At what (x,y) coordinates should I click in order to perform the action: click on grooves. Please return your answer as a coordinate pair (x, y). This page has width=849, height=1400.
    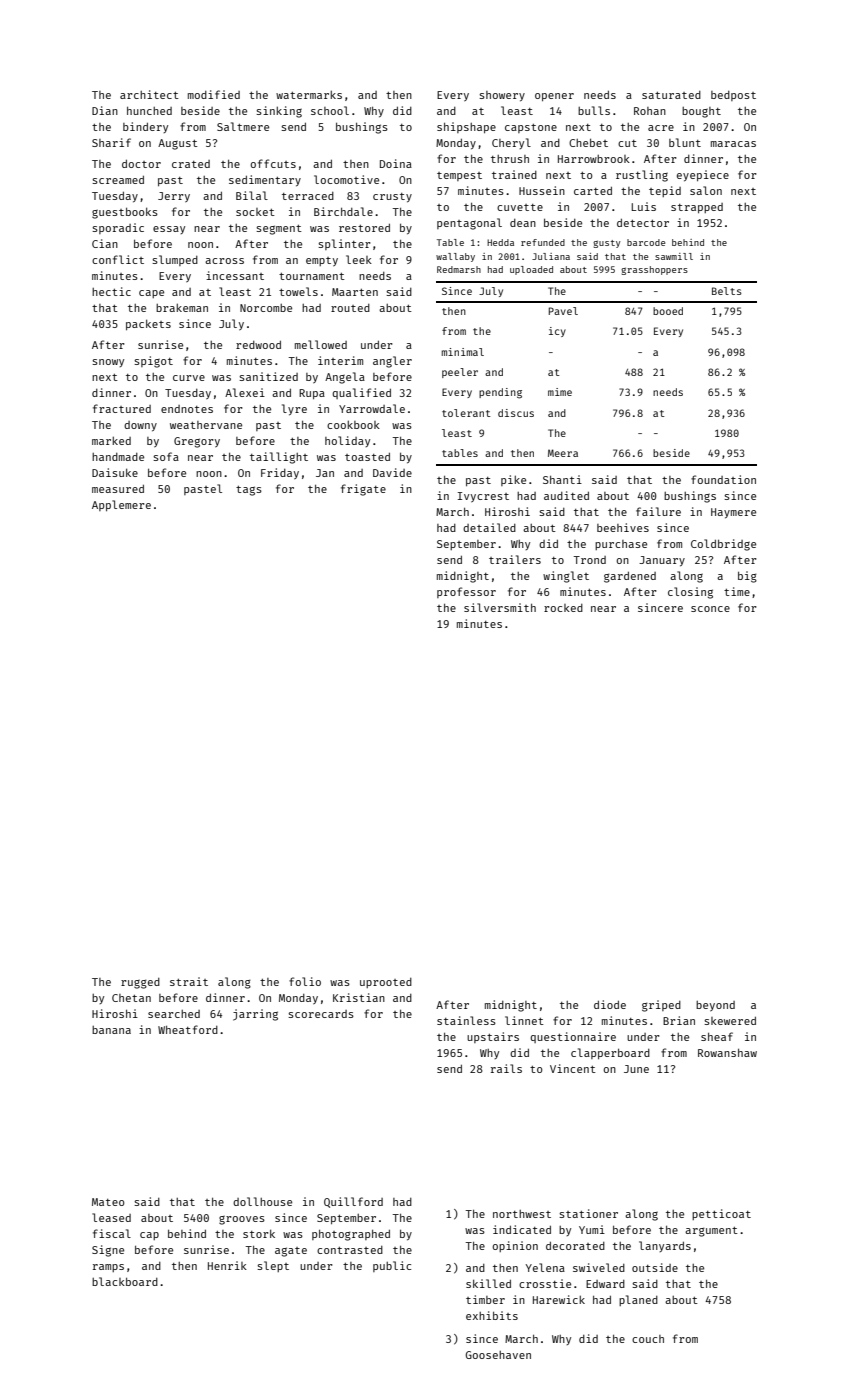
    Looking at the image, I should click on (242, 1220).
